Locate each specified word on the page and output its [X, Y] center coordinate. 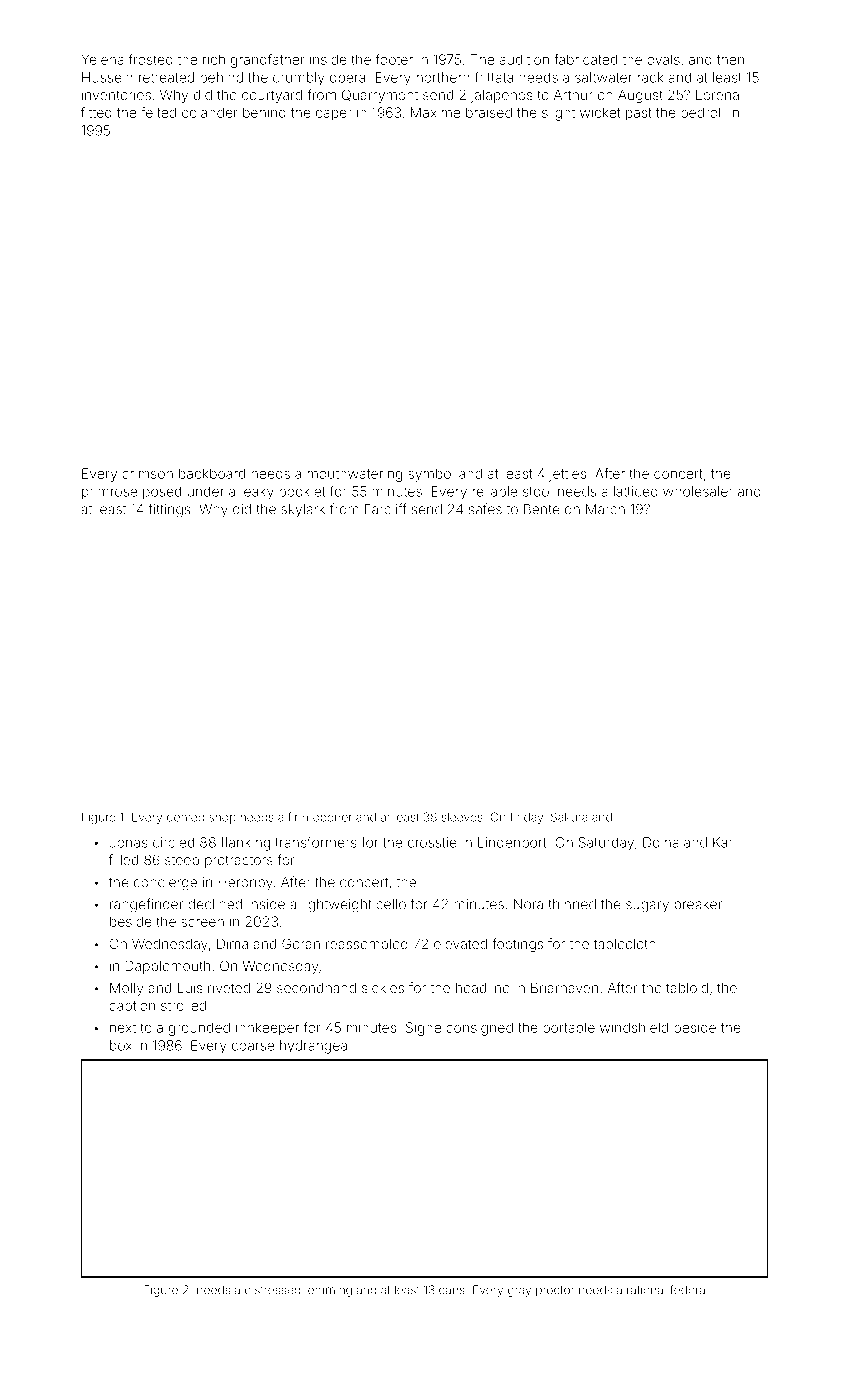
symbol [431, 475]
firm [298, 817]
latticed [636, 491]
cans [452, 1291]
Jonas [129, 842]
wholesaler [698, 491]
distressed [272, 1290]
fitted [96, 112]
